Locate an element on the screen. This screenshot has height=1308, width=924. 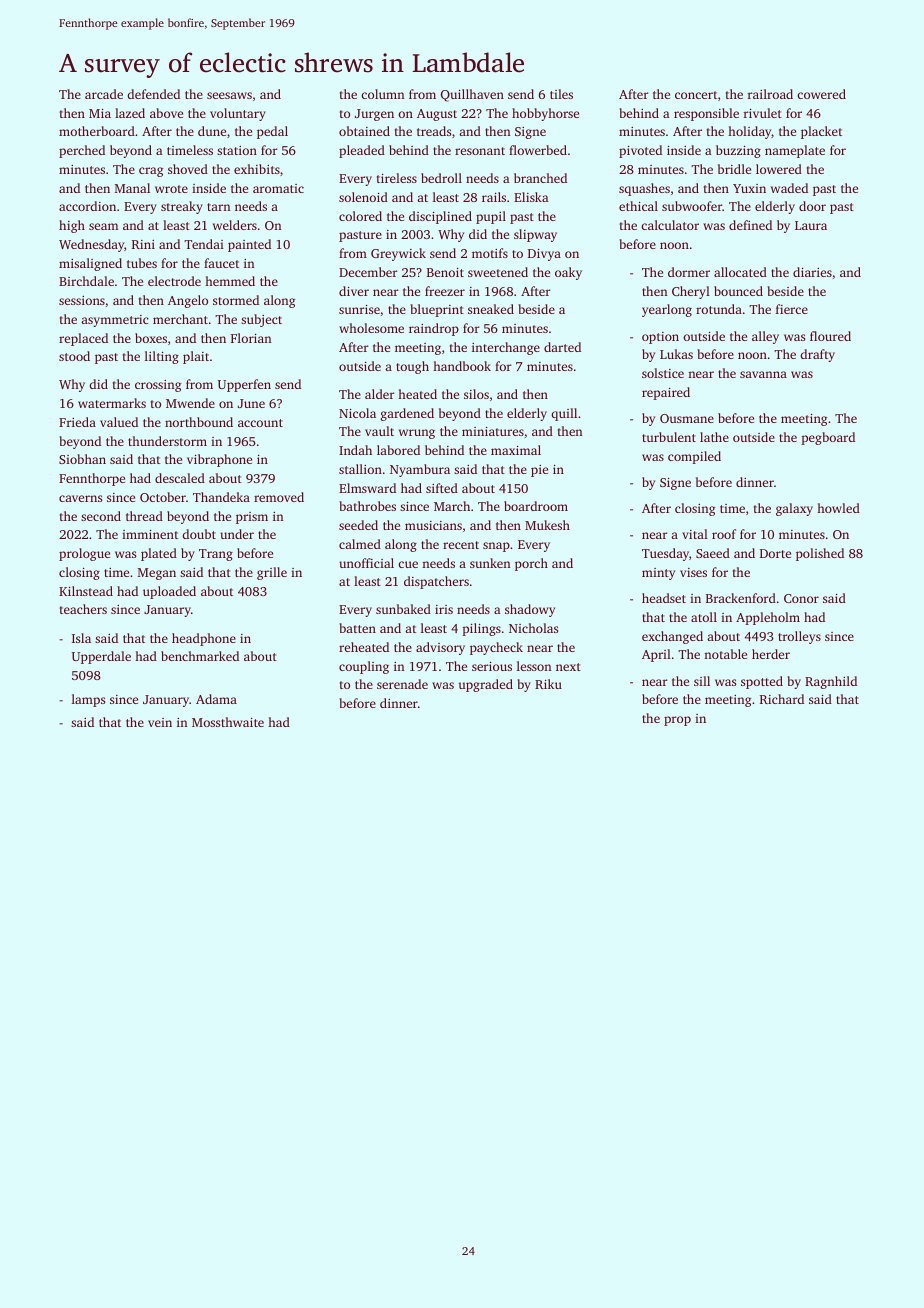
prop is located at coordinates (677, 721).
